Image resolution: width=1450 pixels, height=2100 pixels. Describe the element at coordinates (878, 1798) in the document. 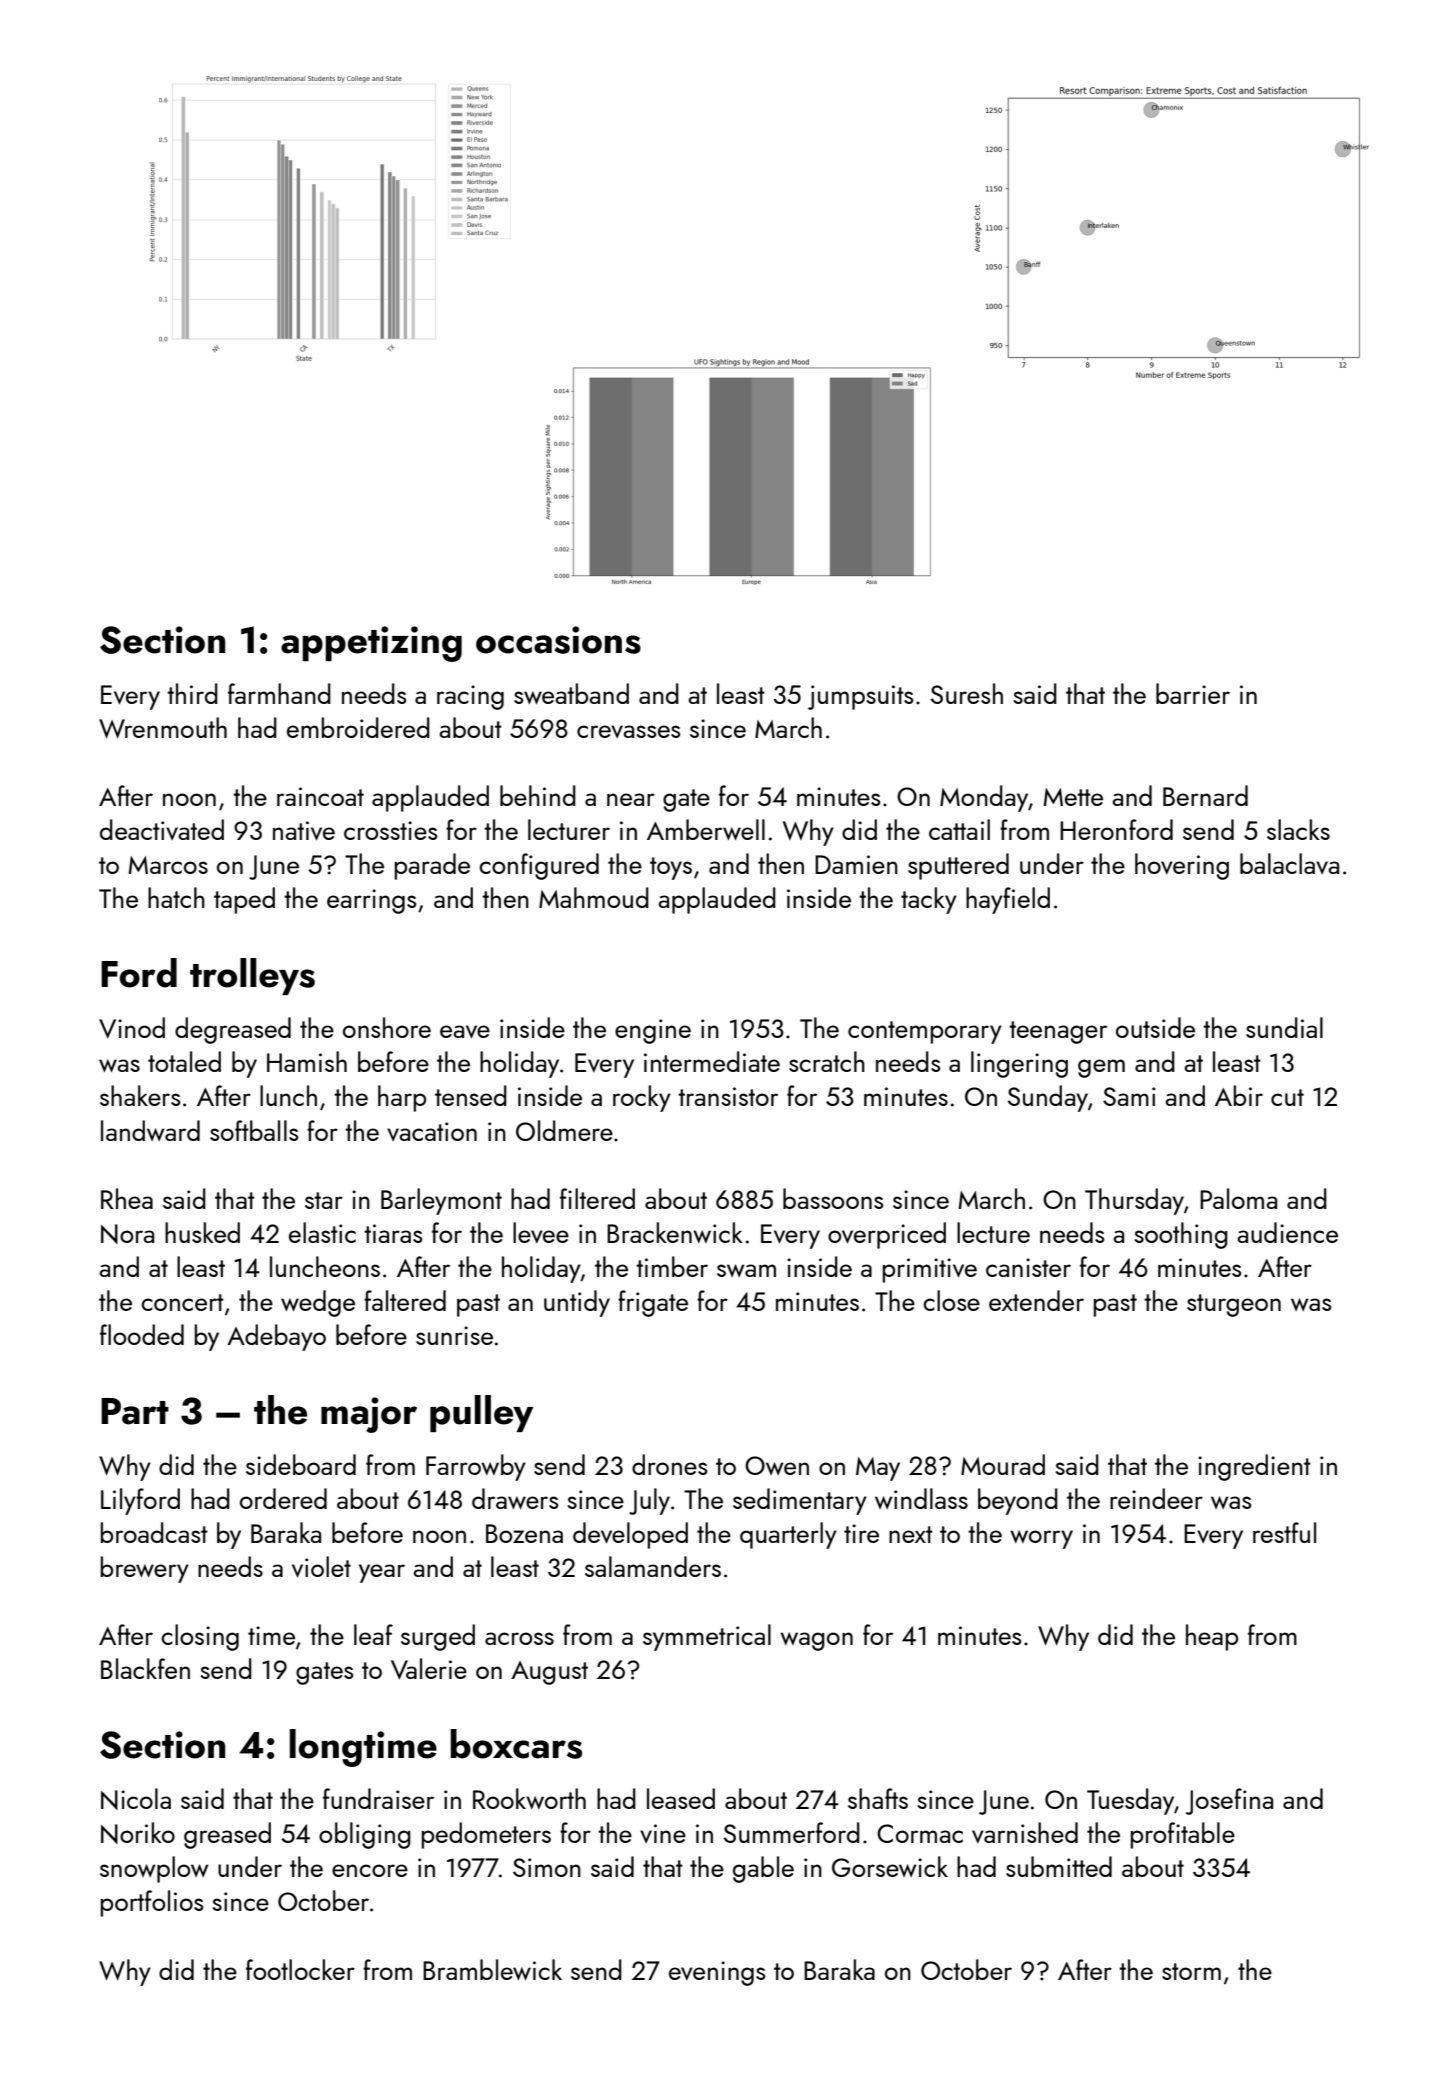

I see `shafts` at that location.
